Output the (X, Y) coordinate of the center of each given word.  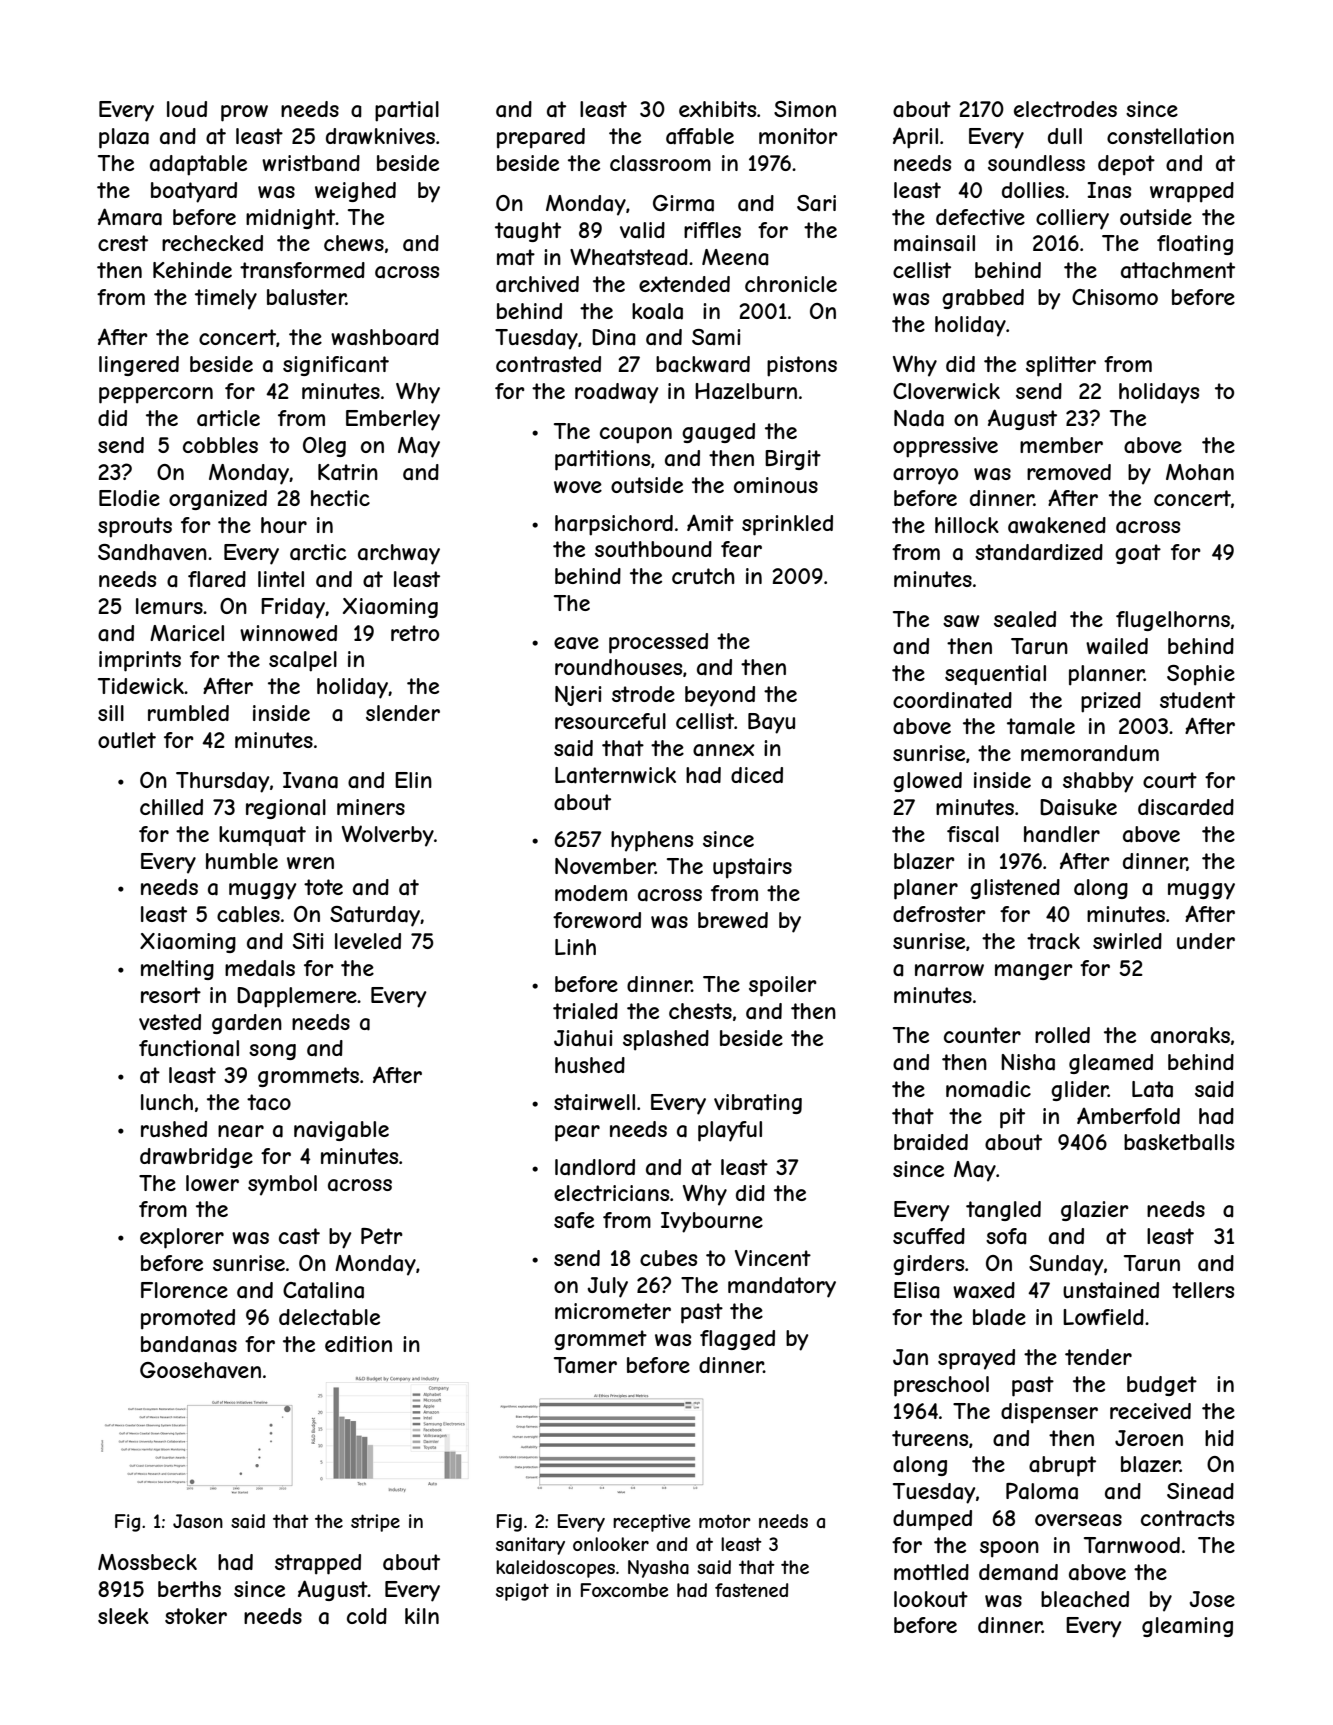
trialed (585, 1011)
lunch (167, 1102)
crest (123, 243)
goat (1138, 554)
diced (757, 775)
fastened (751, 1590)
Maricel (187, 633)
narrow (949, 970)
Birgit (793, 460)
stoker (196, 1616)
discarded (1186, 807)
